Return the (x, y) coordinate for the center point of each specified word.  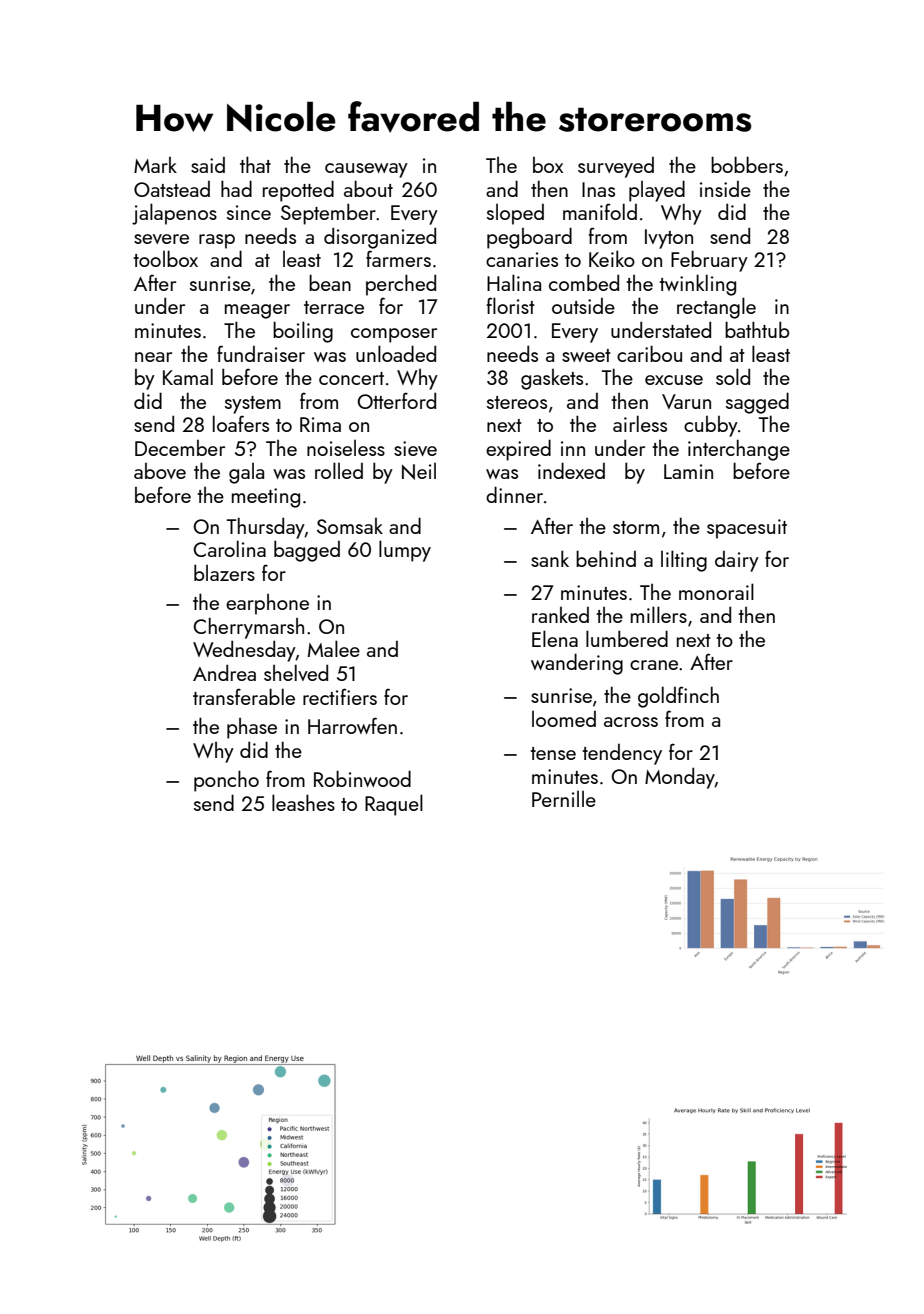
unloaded (396, 353)
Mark (155, 165)
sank (550, 558)
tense (553, 753)
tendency (622, 754)
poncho (226, 781)
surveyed (616, 167)
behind (606, 558)
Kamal (188, 376)
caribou (649, 353)
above (160, 471)
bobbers (747, 164)
